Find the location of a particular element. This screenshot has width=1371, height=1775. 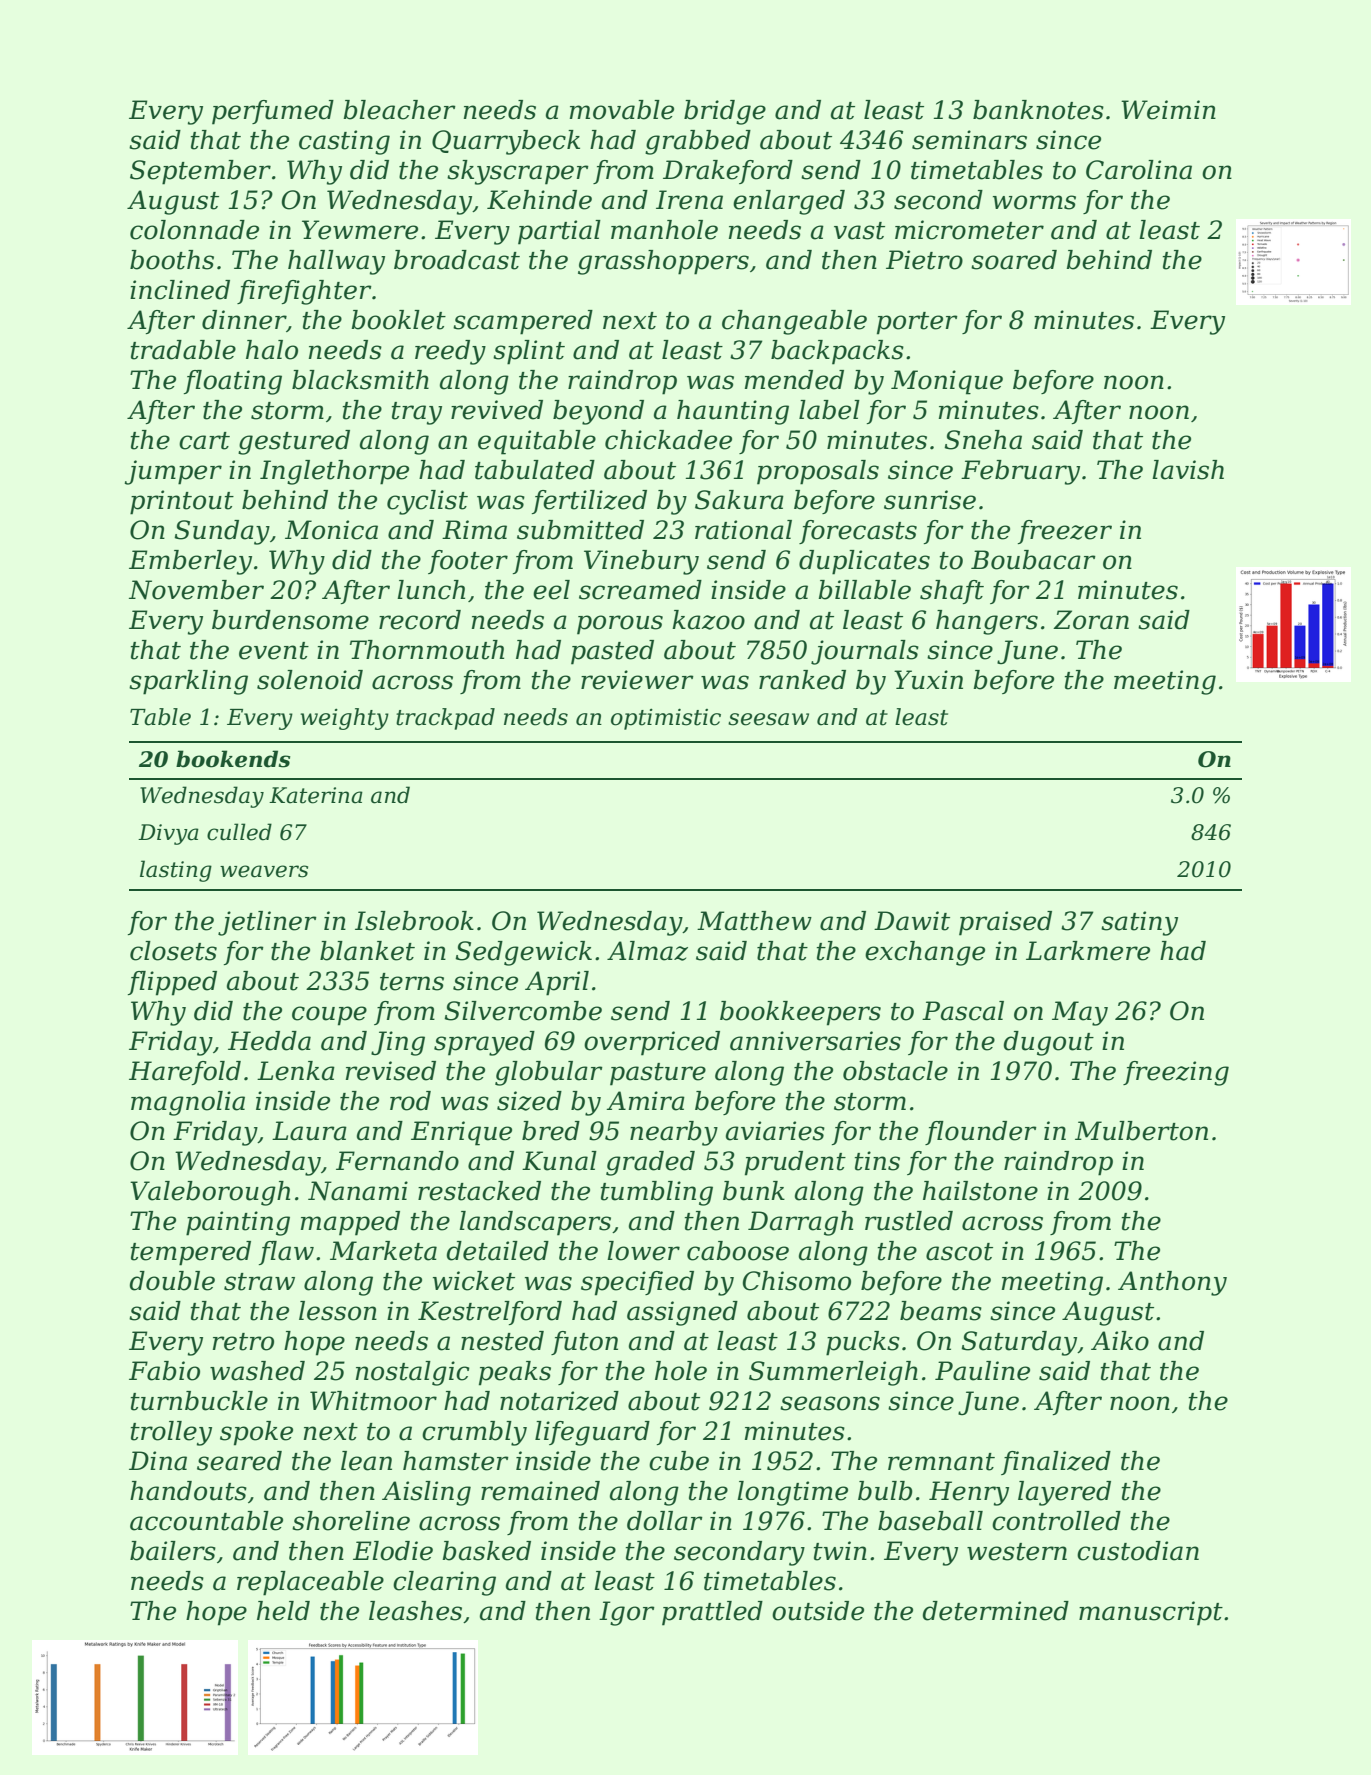

held is located at coordinates (283, 1611).
